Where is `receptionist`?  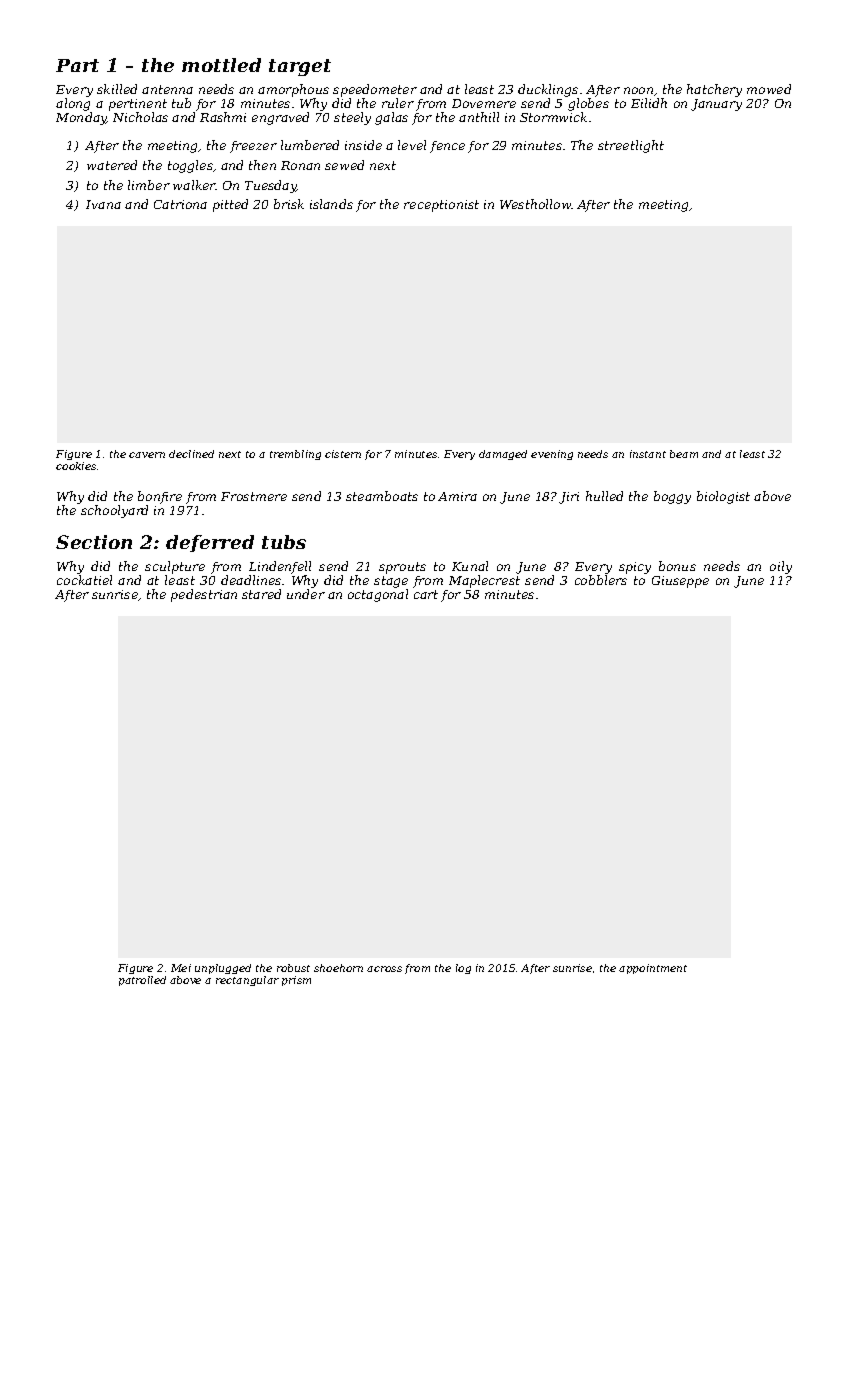 receptionist is located at coordinates (441, 206).
